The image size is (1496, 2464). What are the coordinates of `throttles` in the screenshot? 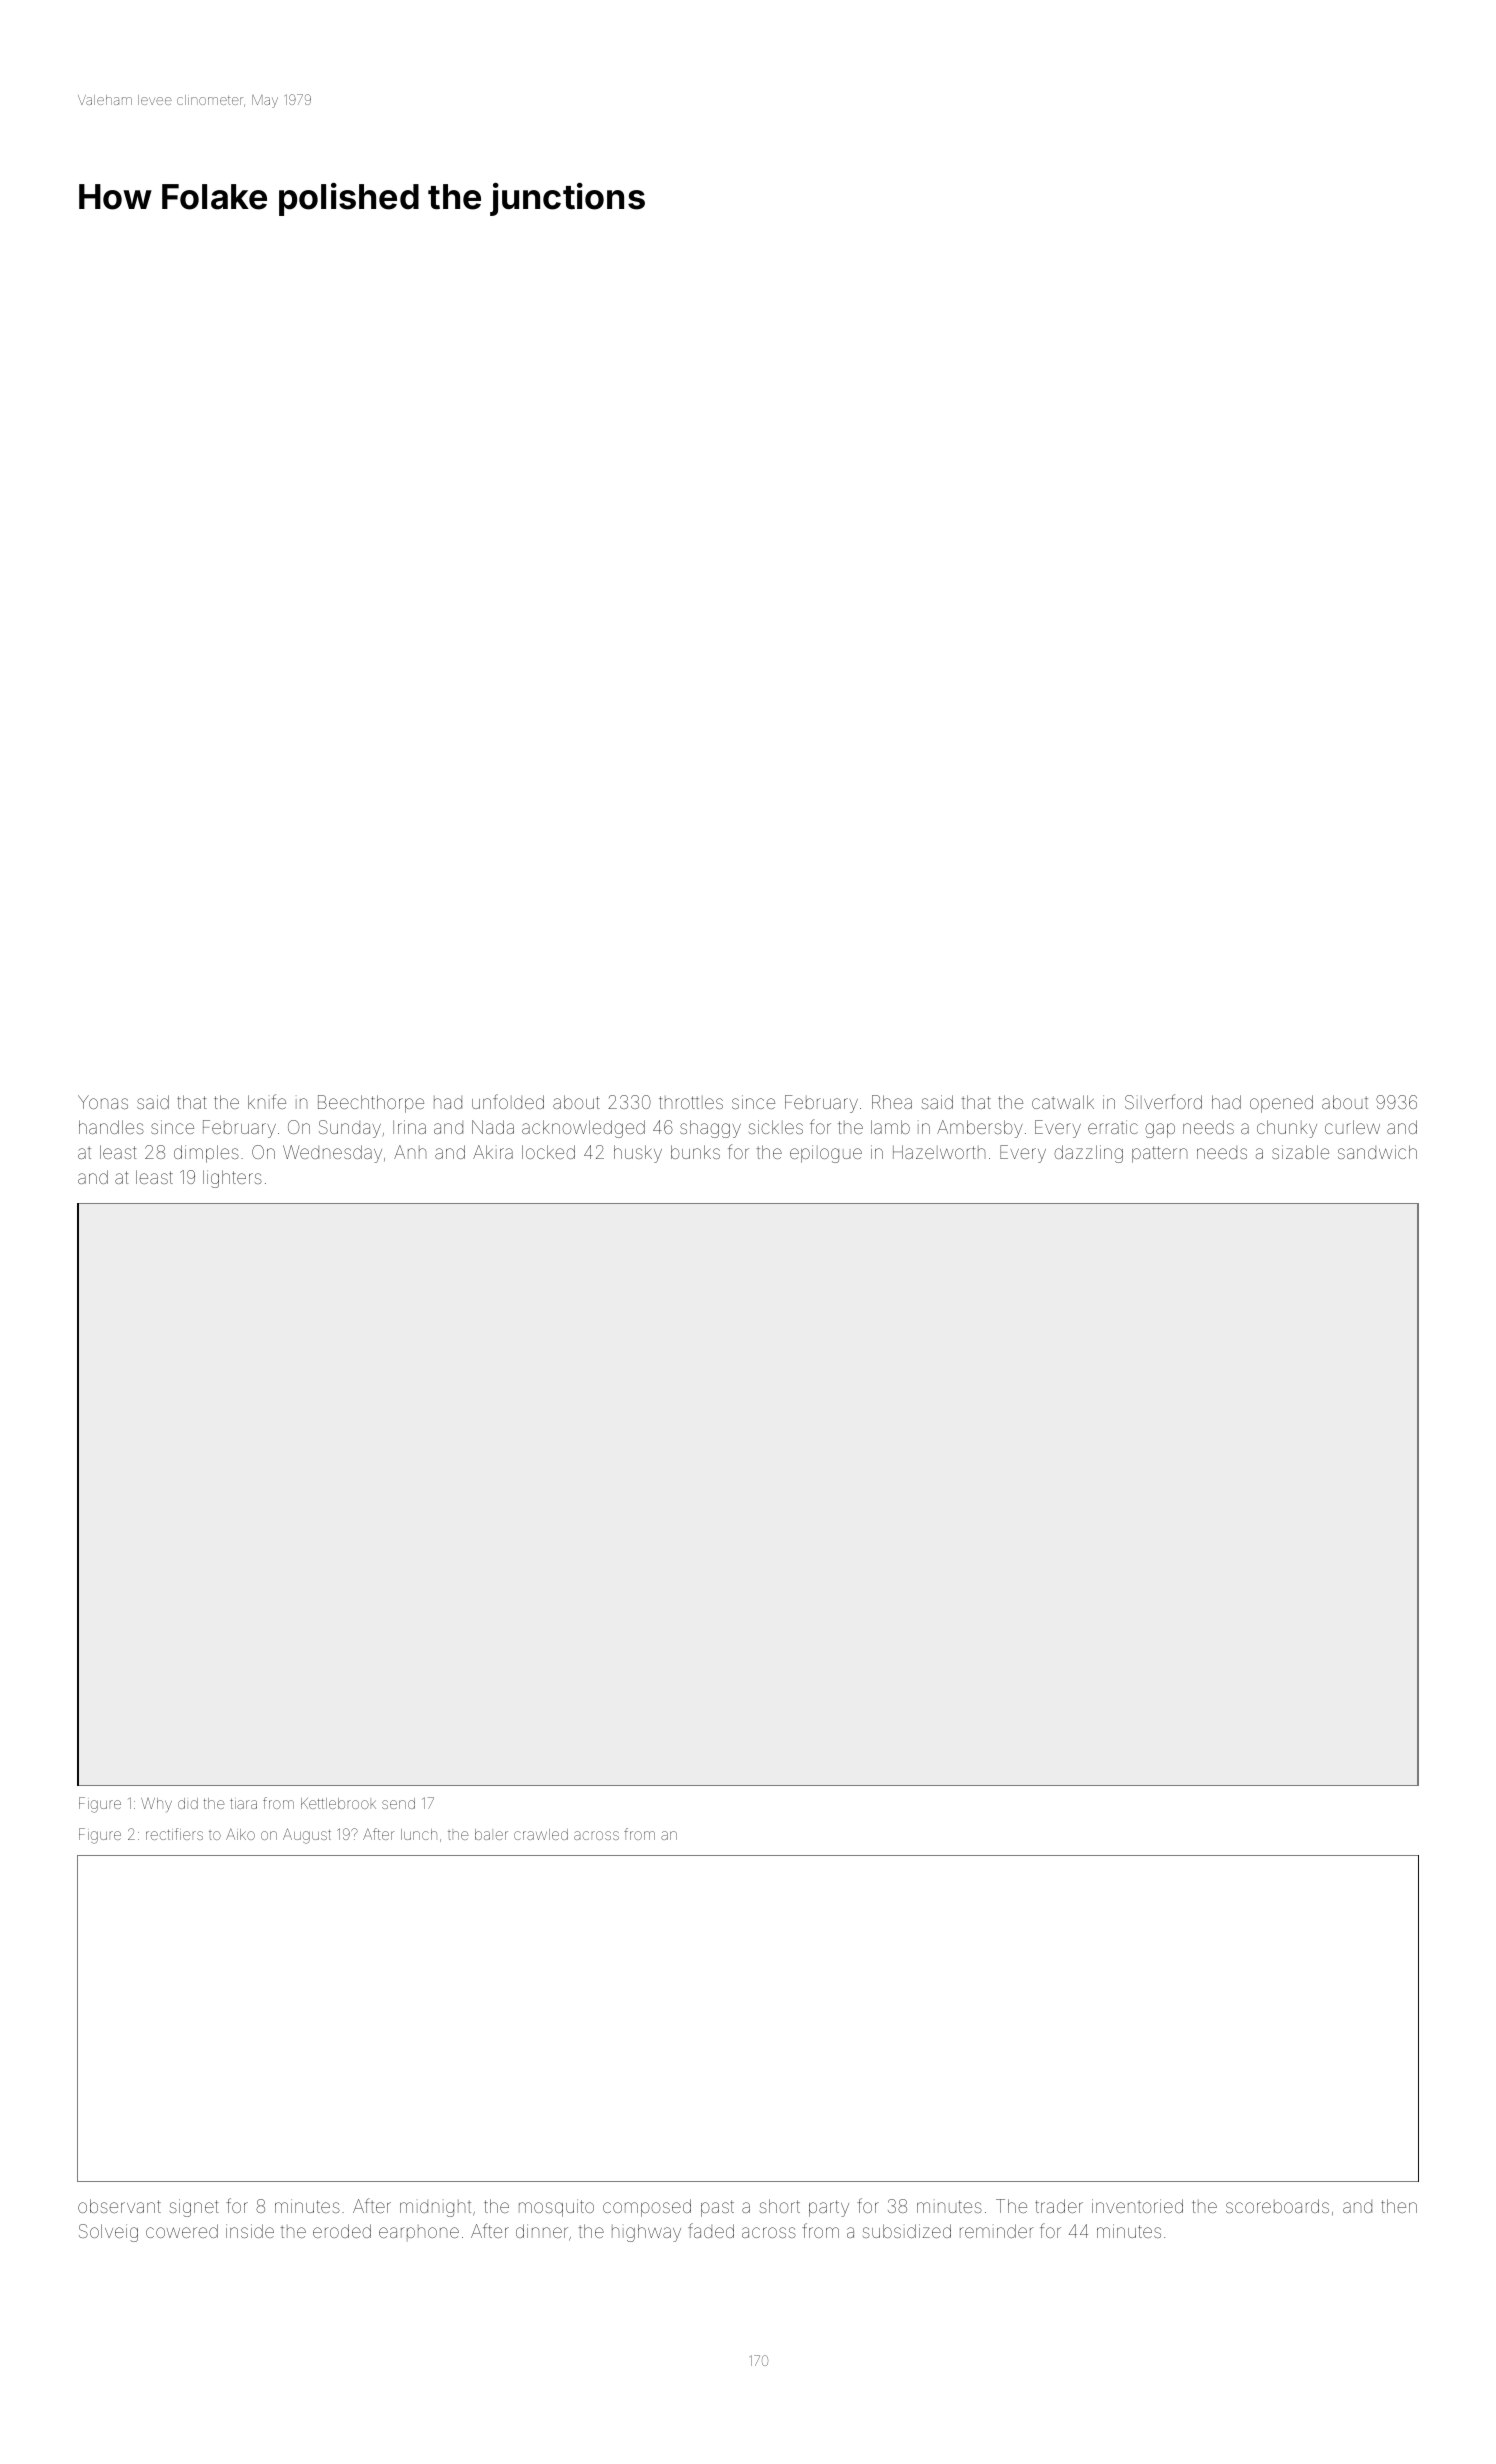 It's located at (691, 1102).
